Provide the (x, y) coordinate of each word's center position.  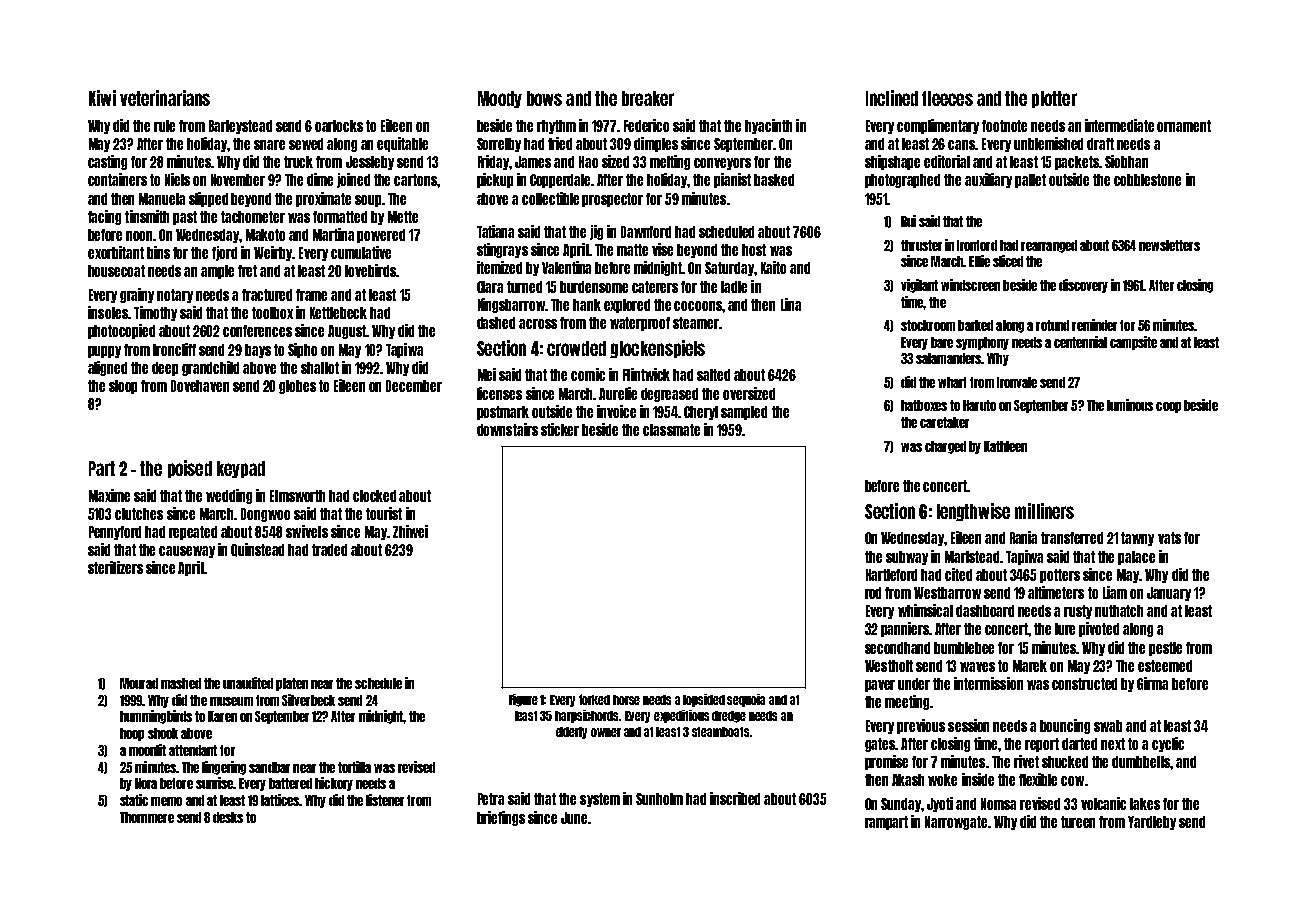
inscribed (735, 798)
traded (329, 550)
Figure (523, 700)
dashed (496, 323)
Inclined (892, 98)
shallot (320, 368)
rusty (1078, 612)
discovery (1083, 286)
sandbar (269, 767)
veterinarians (165, 98)
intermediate (1119, 125)
